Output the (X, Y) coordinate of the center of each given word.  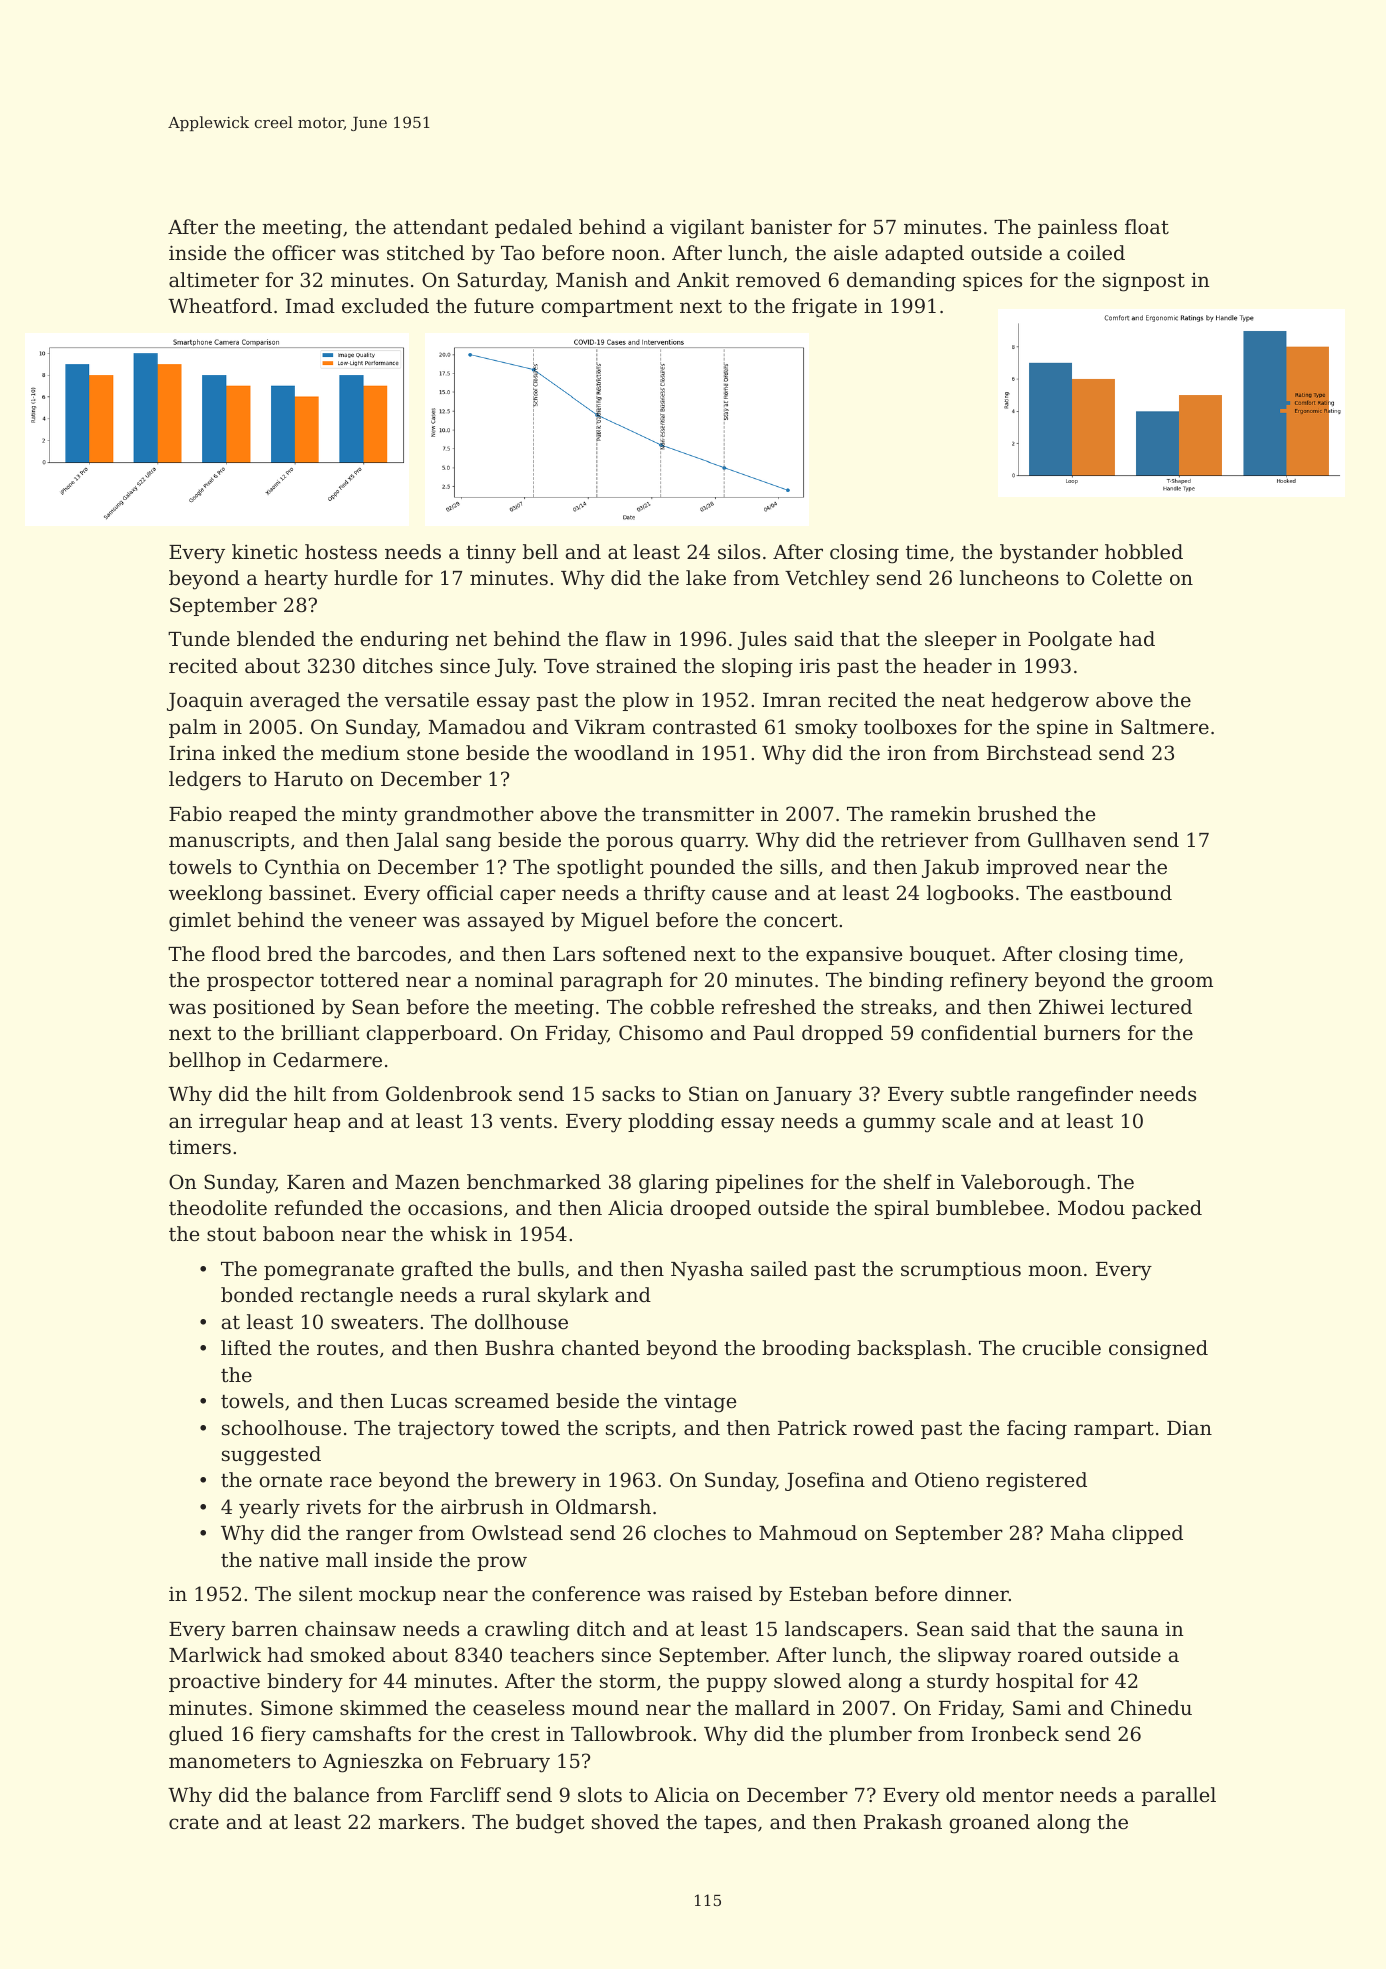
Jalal (416, 841)
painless (1077, 228)
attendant (441, 226)
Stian (714, 1093)
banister (791, 226)
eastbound (1121, 892)
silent (325, 1593)
